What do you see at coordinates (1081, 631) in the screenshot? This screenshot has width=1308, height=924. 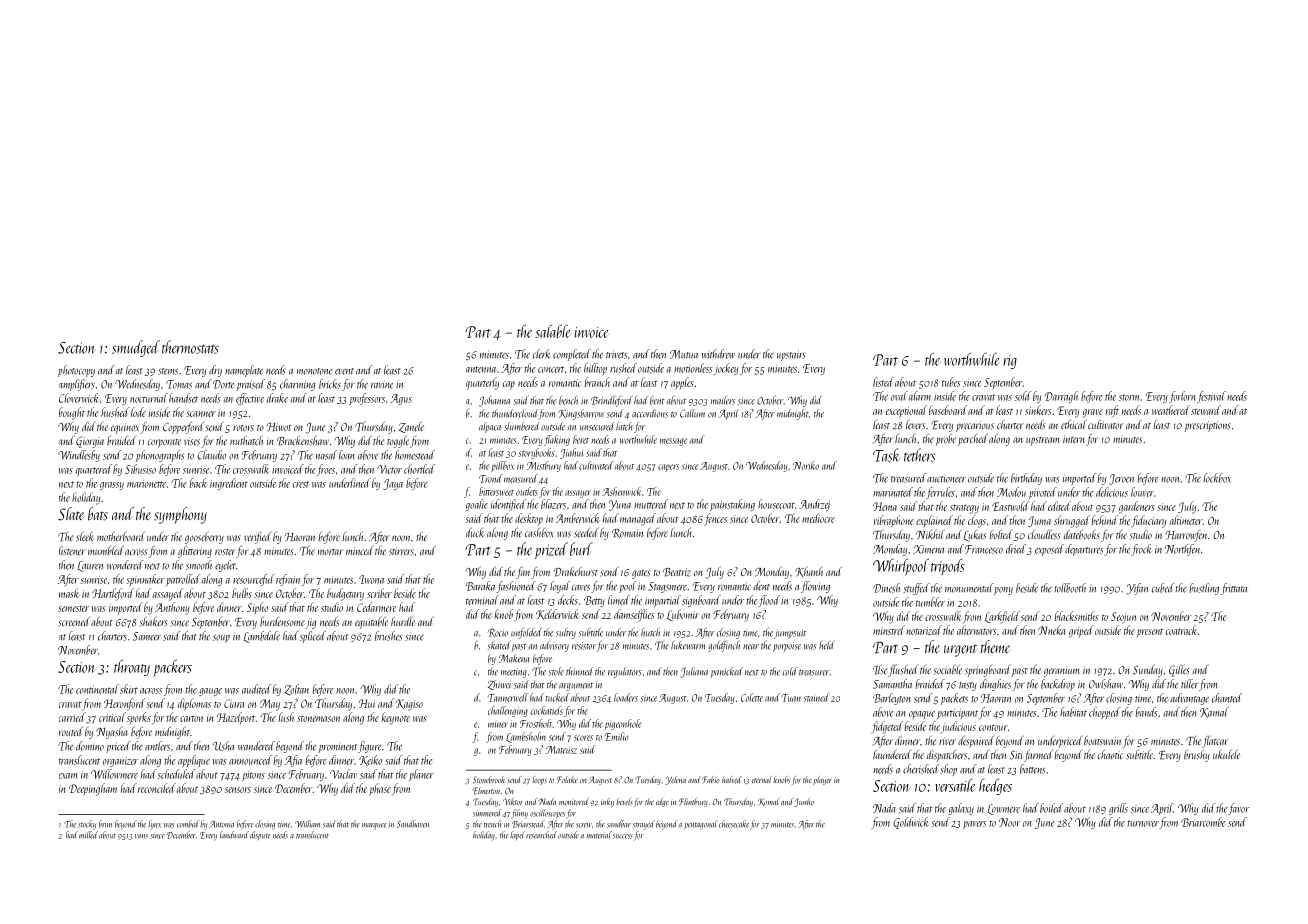 I see `griped` at bounding box center [1081, 631].
